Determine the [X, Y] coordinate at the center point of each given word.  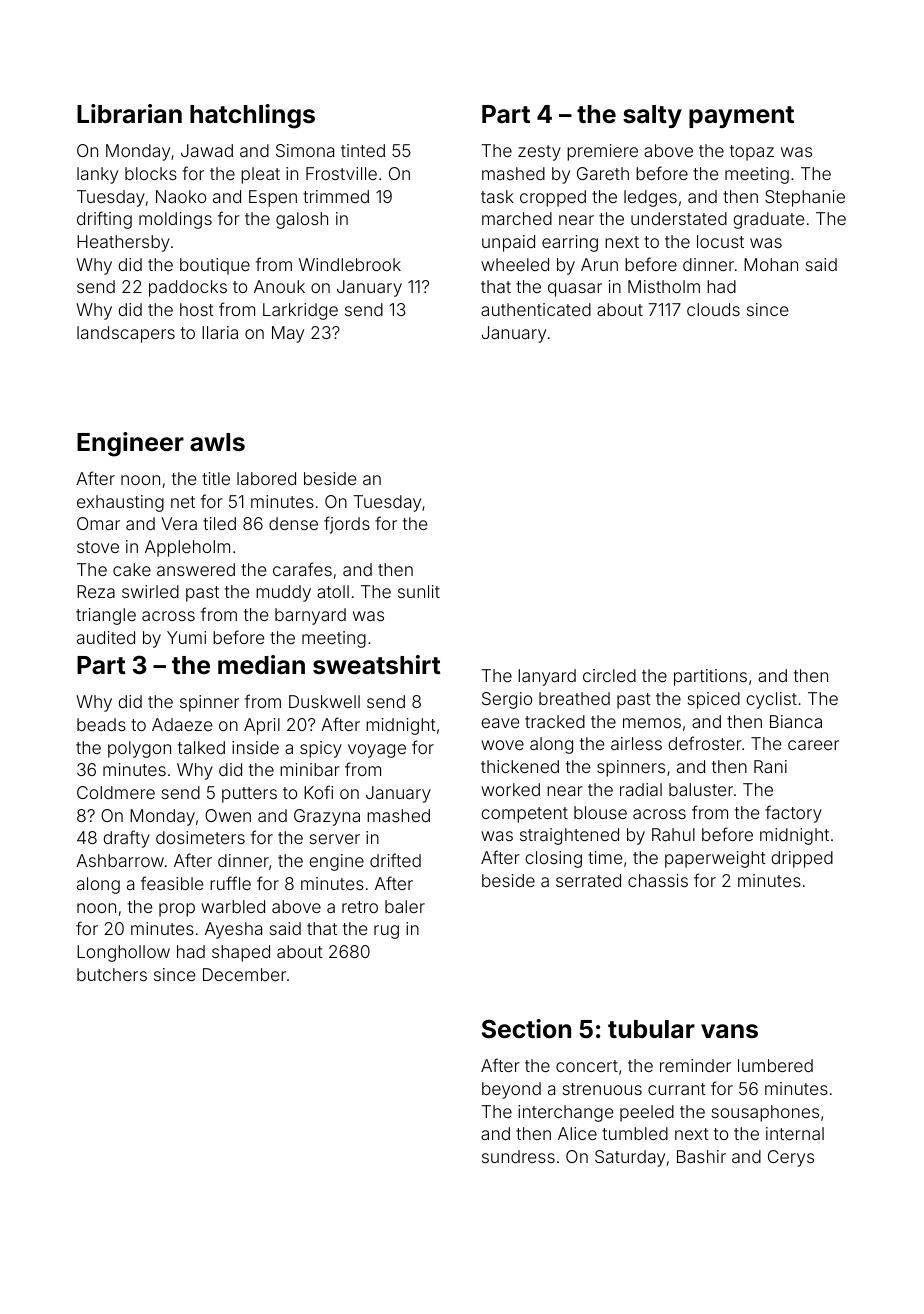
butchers [112, 974]
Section [526, 1029]
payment [741, 117]
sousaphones [765, 1113]
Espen [273, 198]
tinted [363, 150]
